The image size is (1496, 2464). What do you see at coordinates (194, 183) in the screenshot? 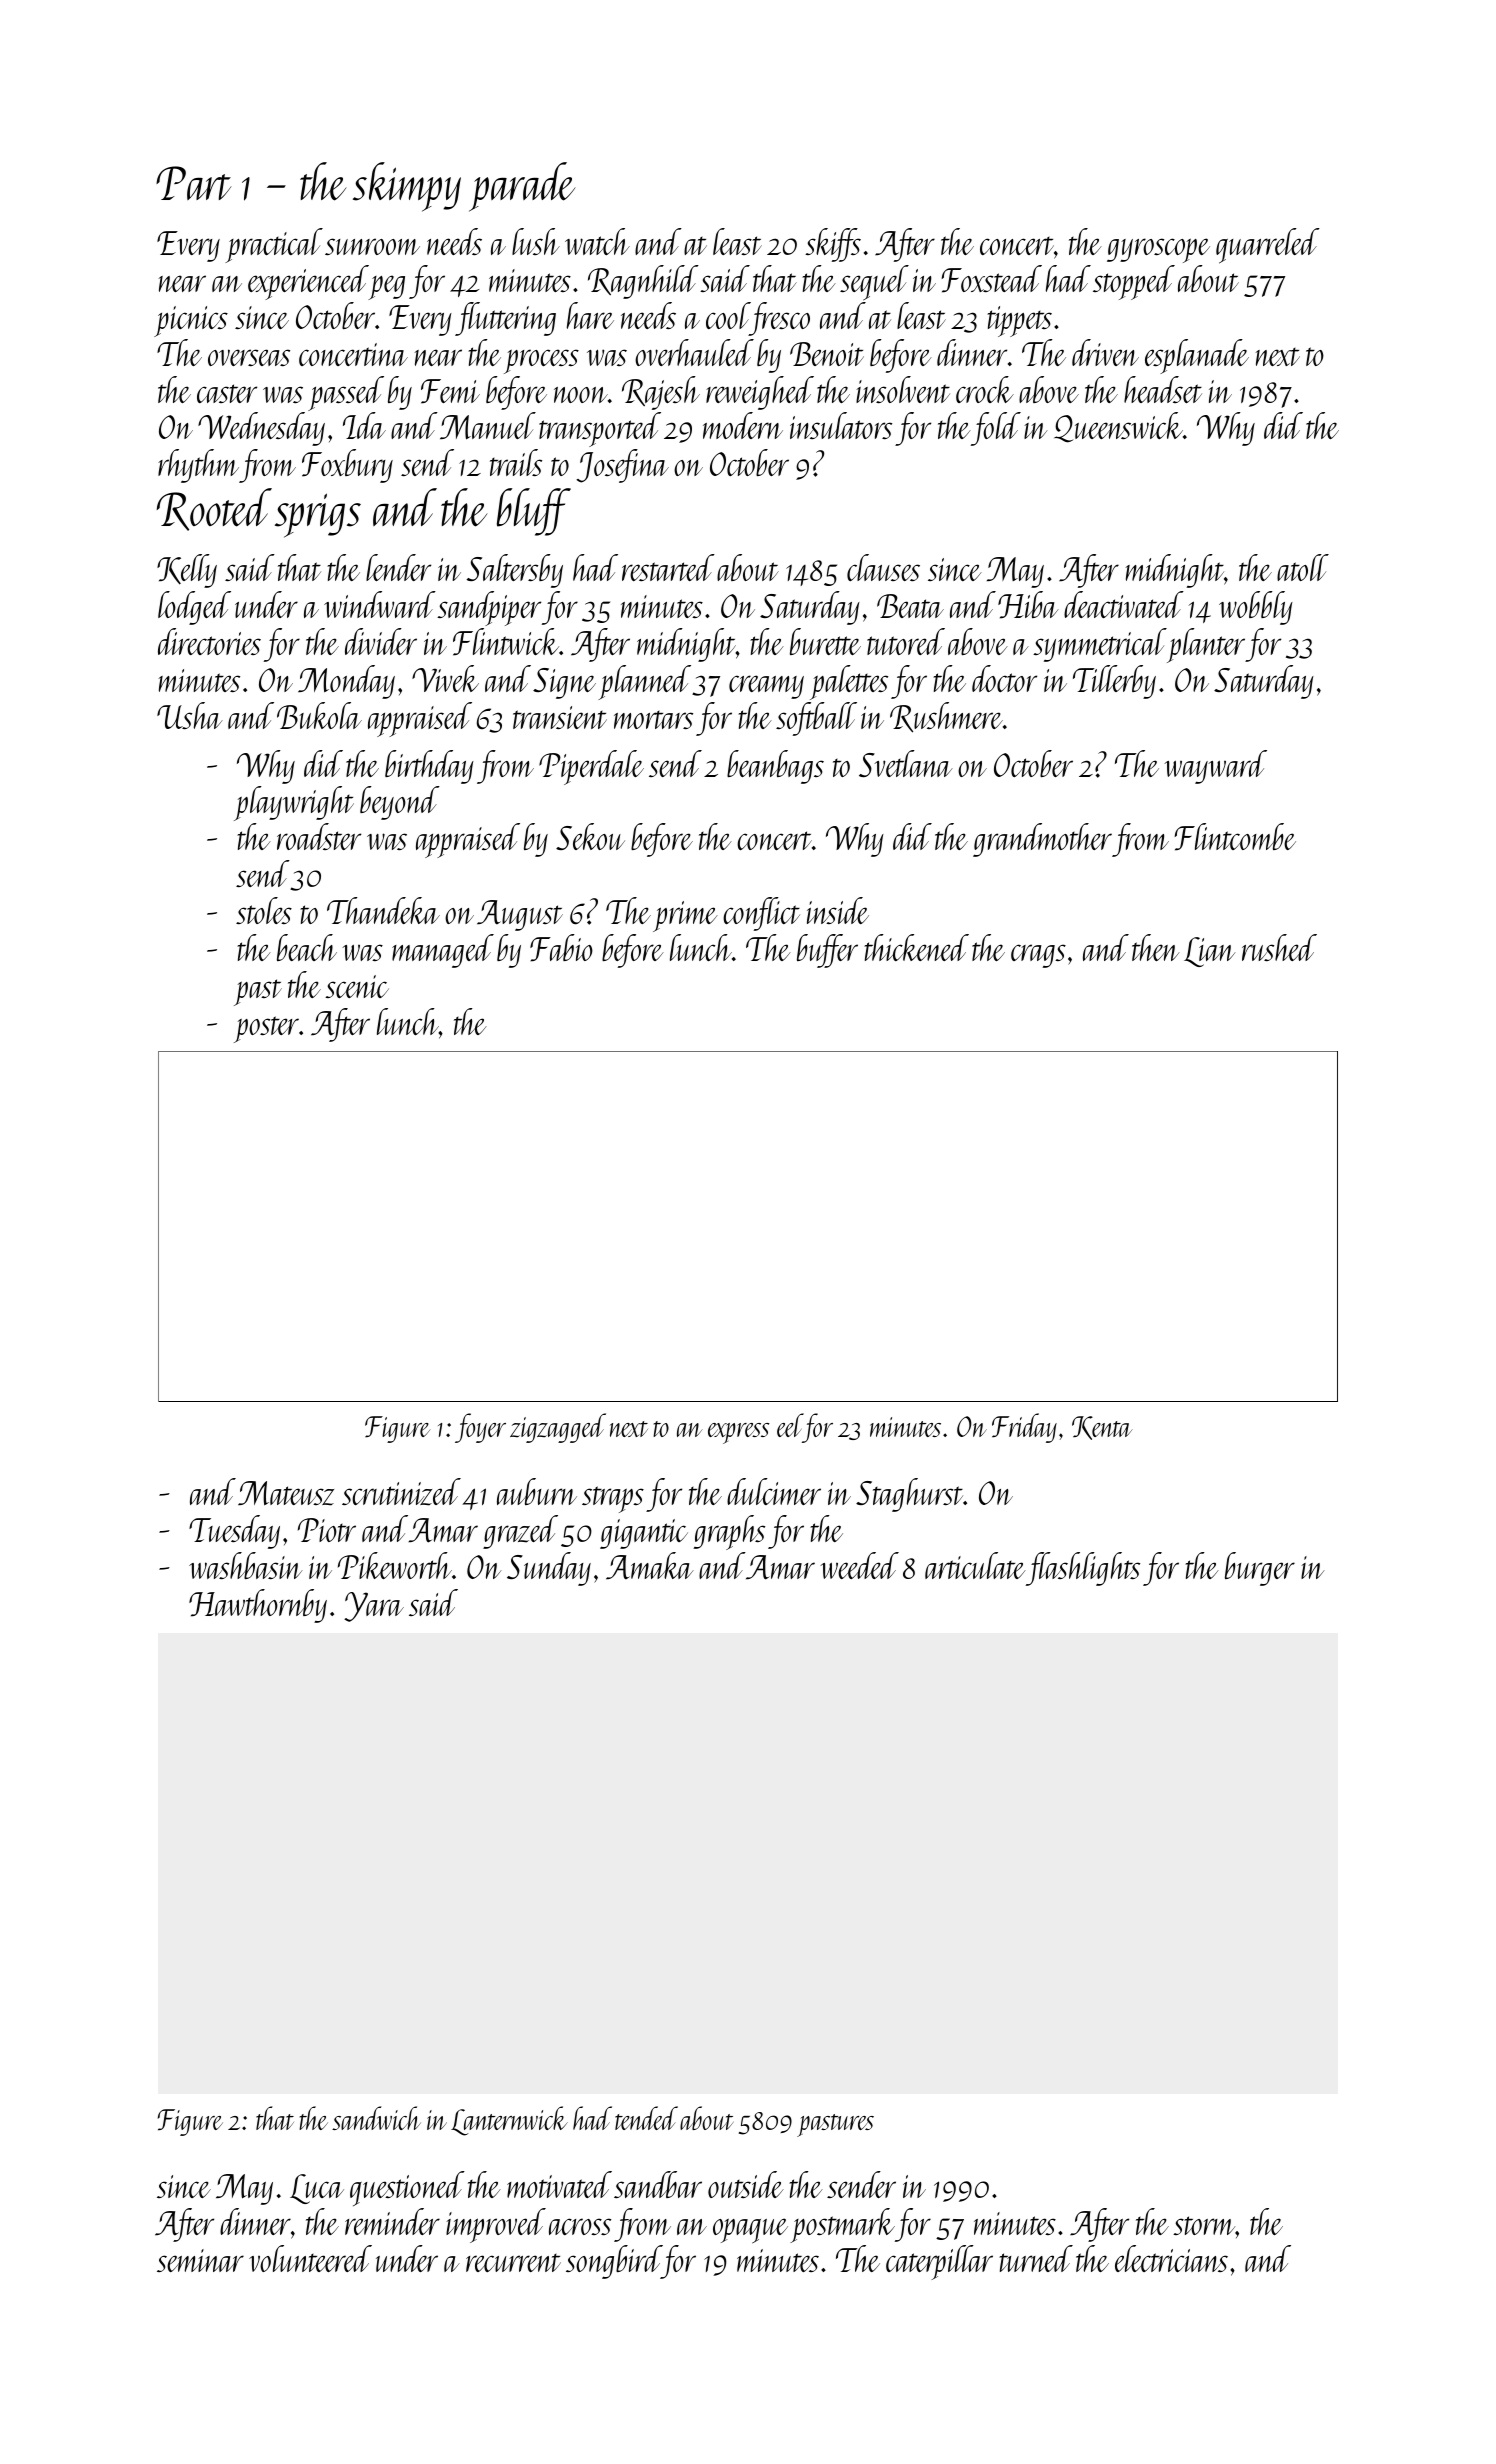
I see `Part` at bounding box center [194, 183].
